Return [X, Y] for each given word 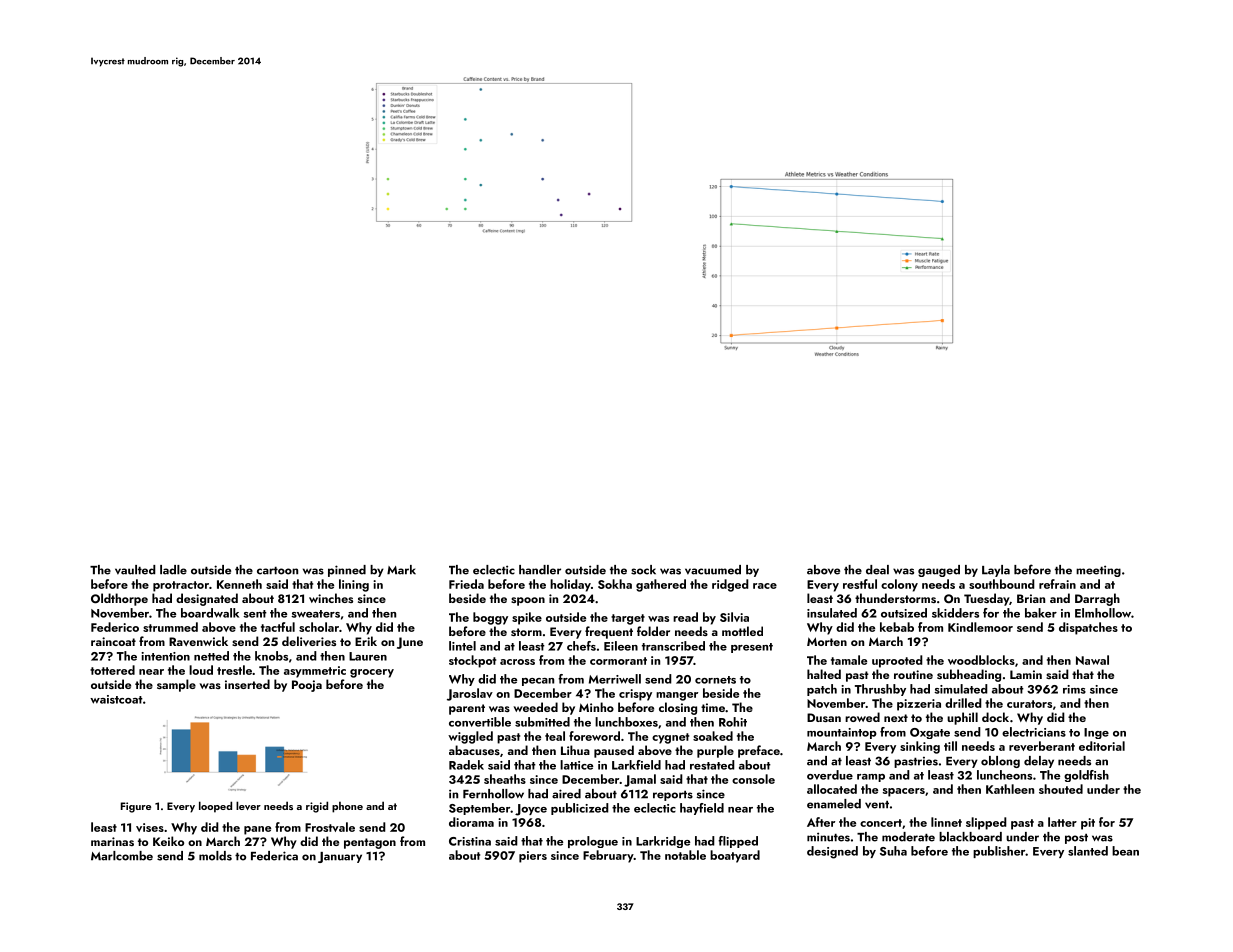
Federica [274, 856]
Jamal [640, 780]
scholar [319, 627]
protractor [181, 586]
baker [1041, 613]
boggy [490, 618]
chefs [581, 646]
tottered [112, 670]
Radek [466, 765]
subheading [969, 675]
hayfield [702, 809]
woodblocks [981, 660]
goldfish [1086, 776]
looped [215, 807]
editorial [1102, 746]
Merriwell [615, 679]
